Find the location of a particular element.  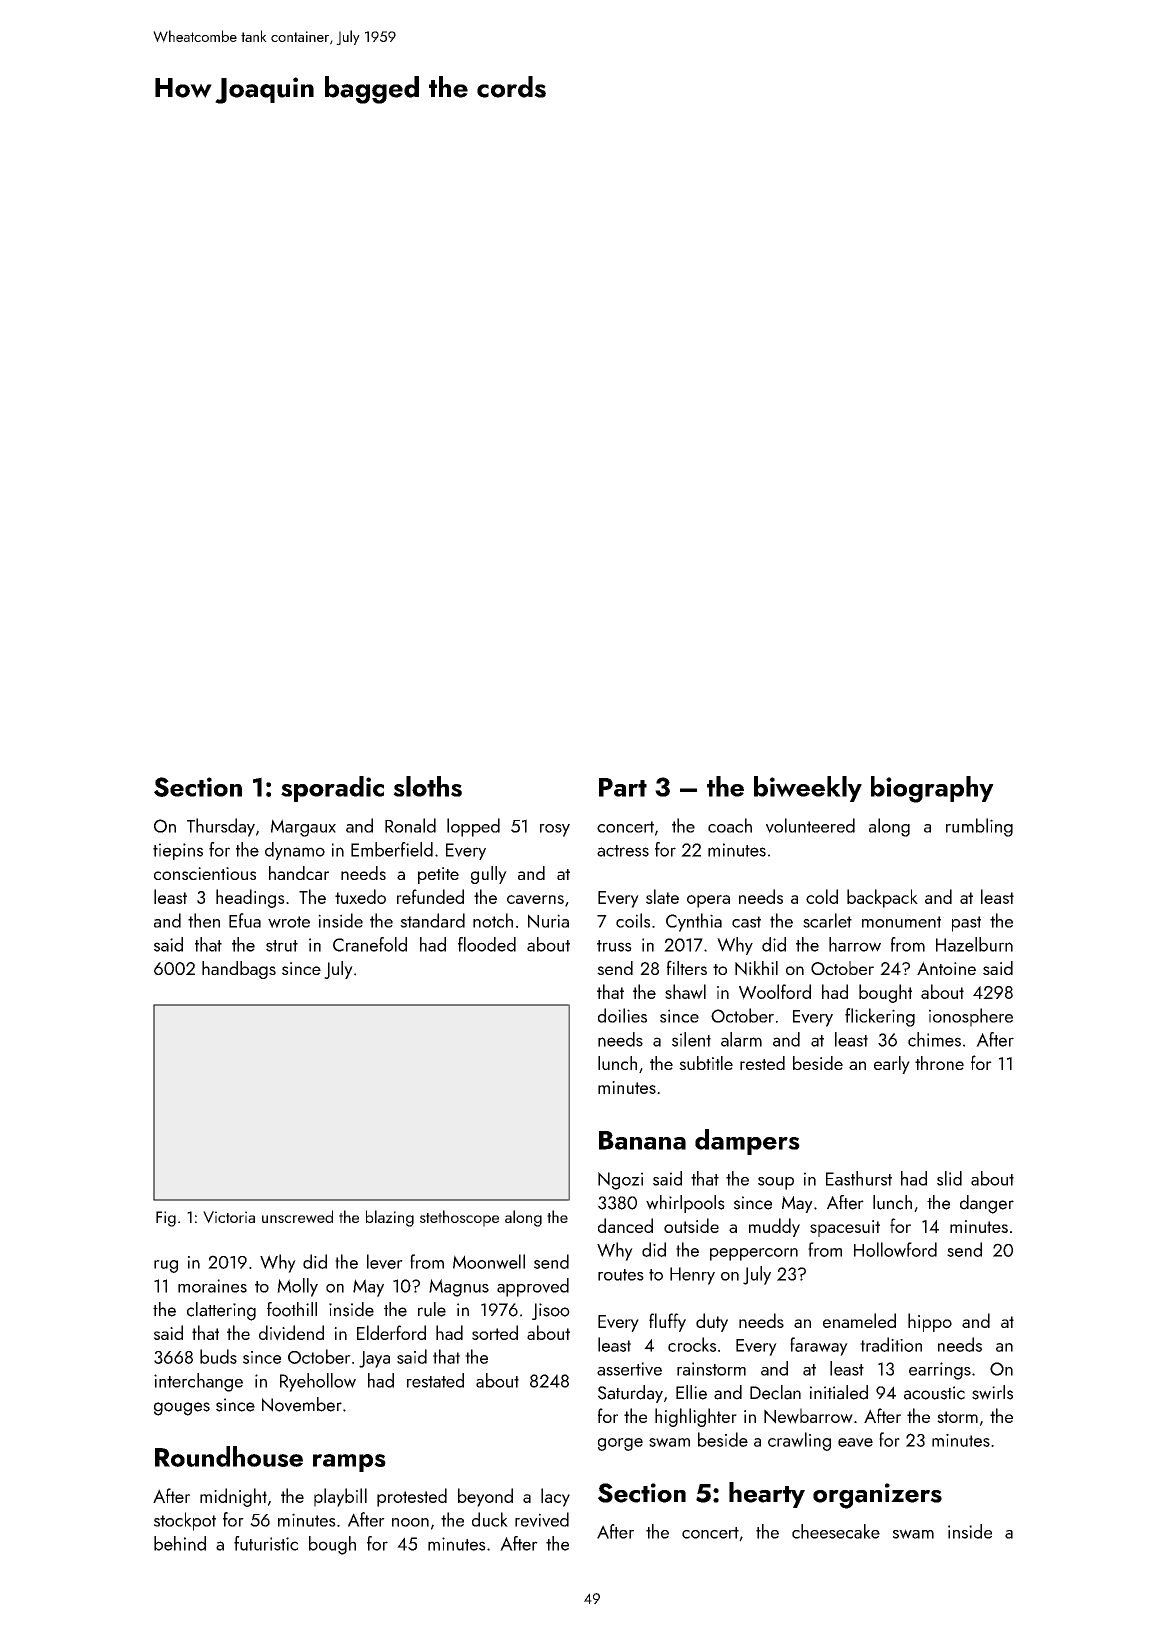

actress is located at coordinates (623, 851).
